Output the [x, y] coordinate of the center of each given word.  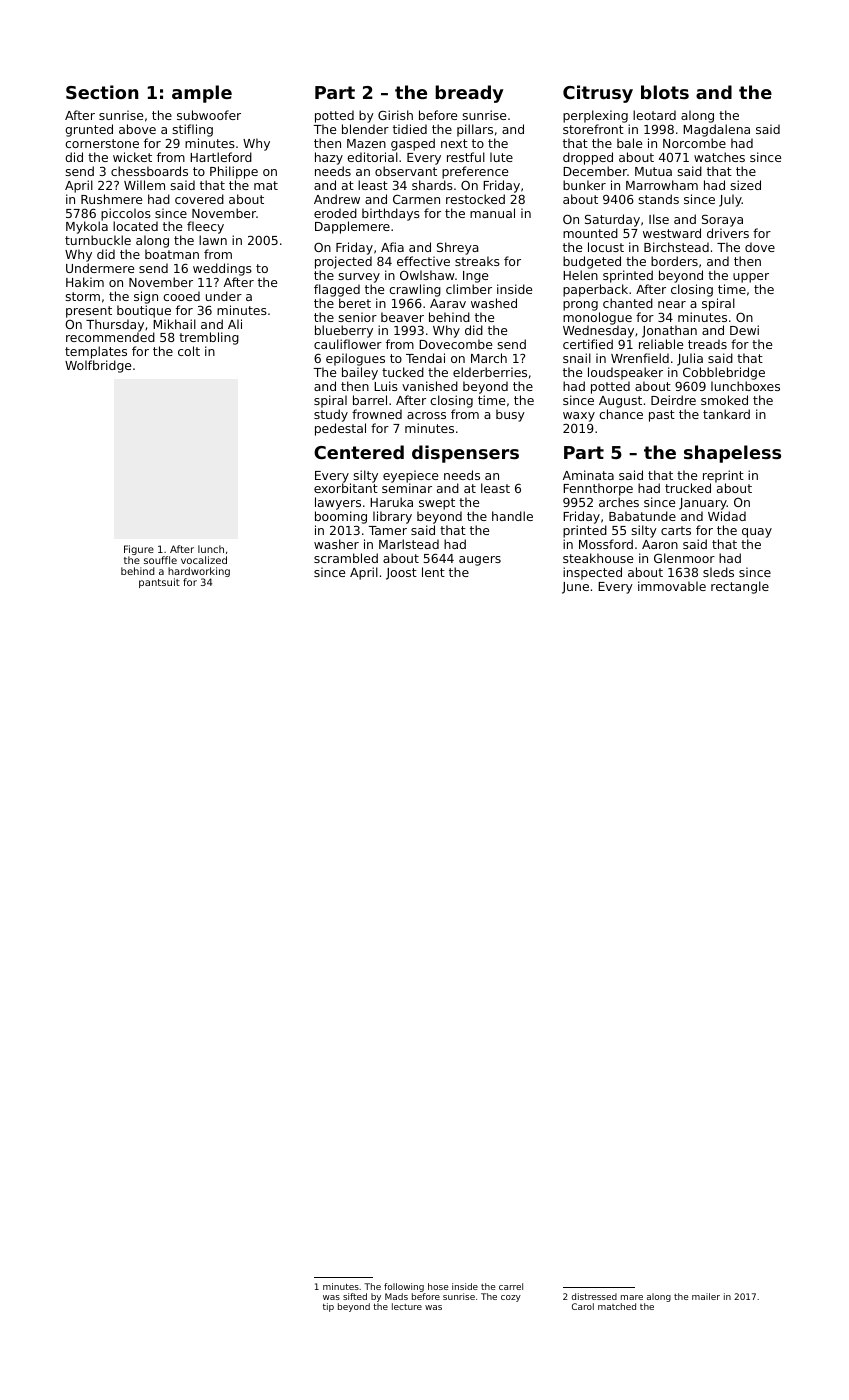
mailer [706, 1296]
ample [202, 94]
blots [665, 92]
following [404, 1287]
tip [328, 1307]
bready [469, 94]
